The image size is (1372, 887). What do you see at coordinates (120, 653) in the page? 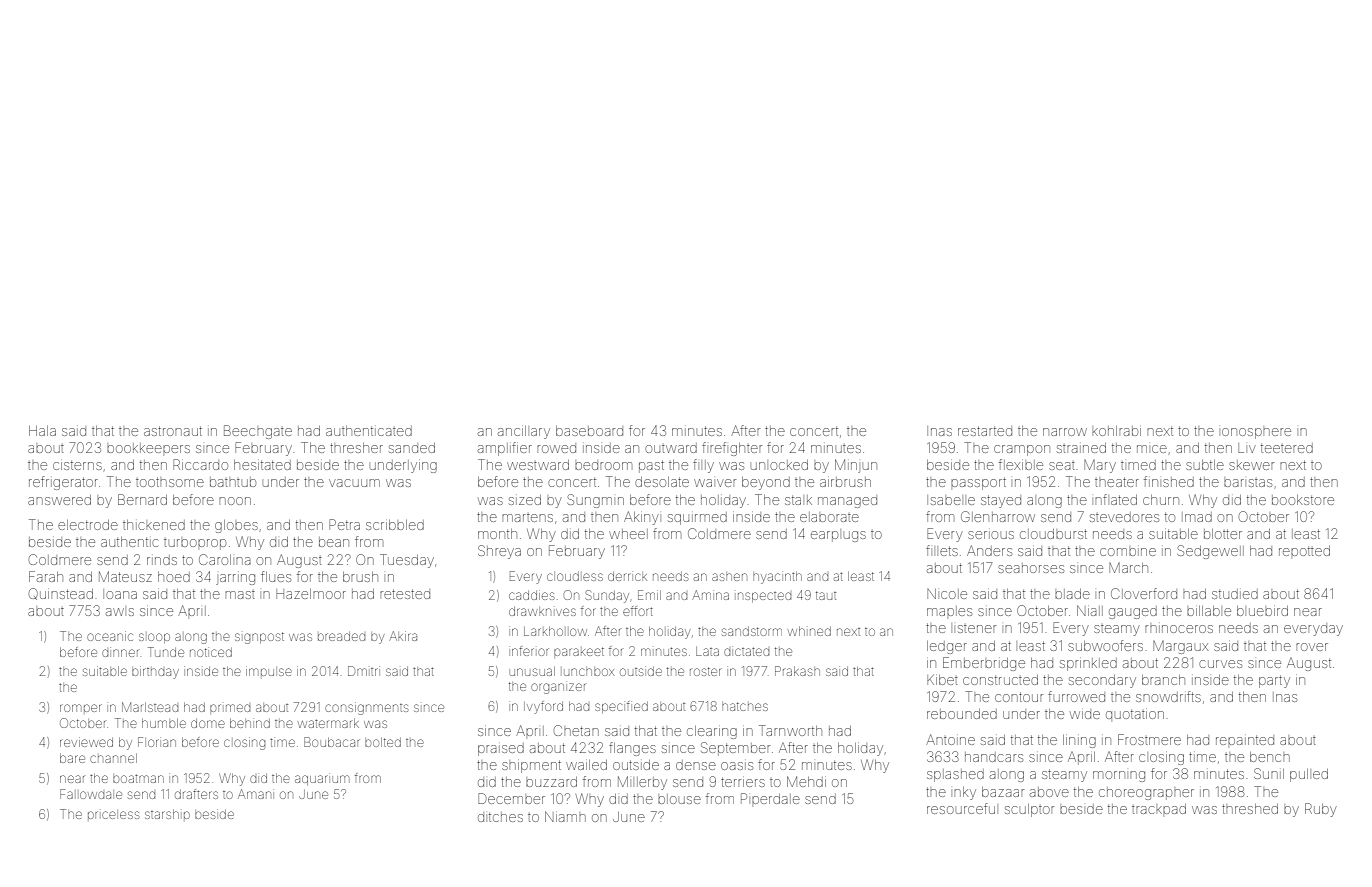
I see `dinner` at bounding box center [120, 653].
